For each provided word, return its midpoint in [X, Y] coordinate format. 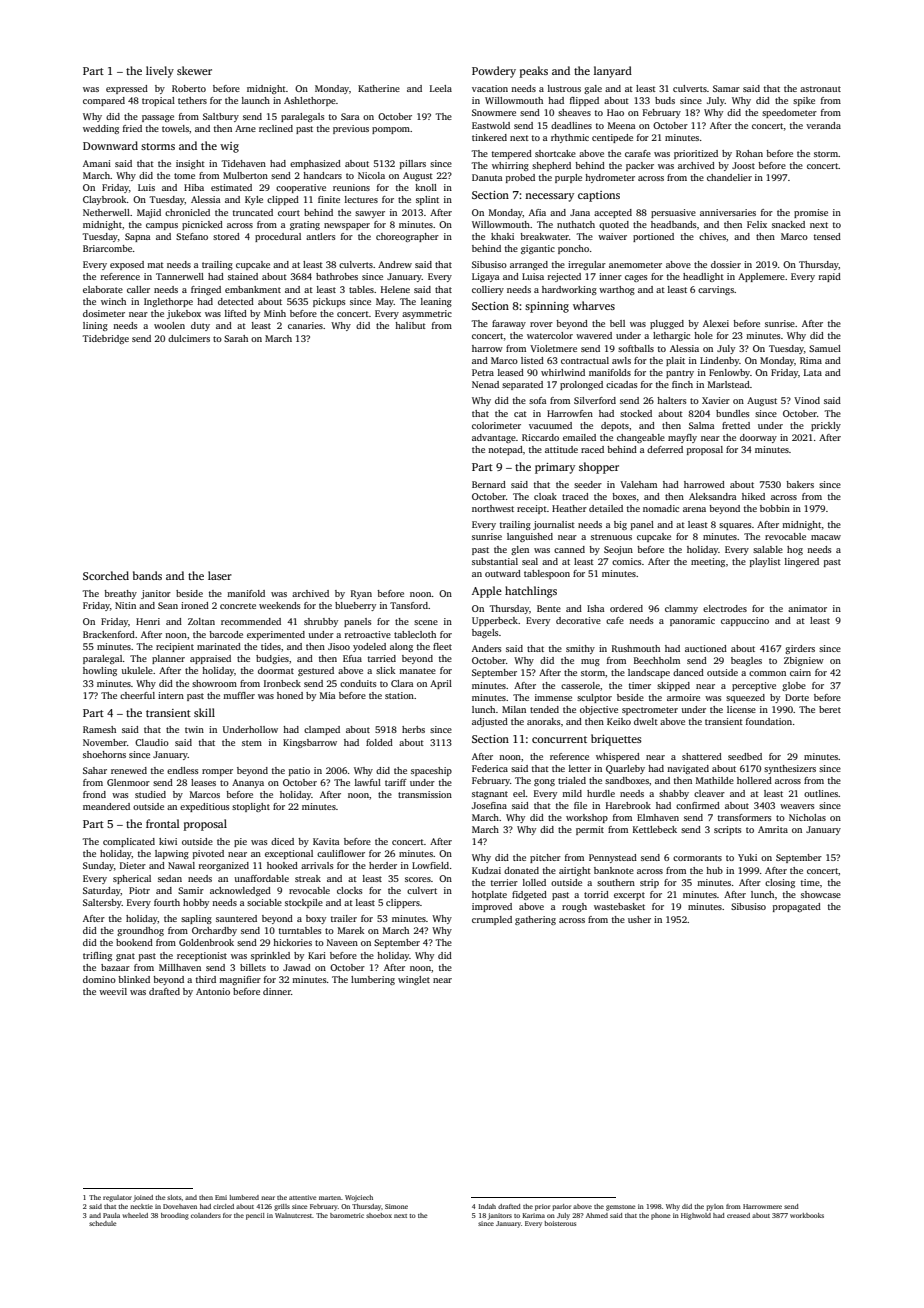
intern [171, 695]
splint [427, 200]
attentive [302, 1197]
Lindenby [720, 361]
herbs [413, 729]
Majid [149, 213]
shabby [674, 794]
